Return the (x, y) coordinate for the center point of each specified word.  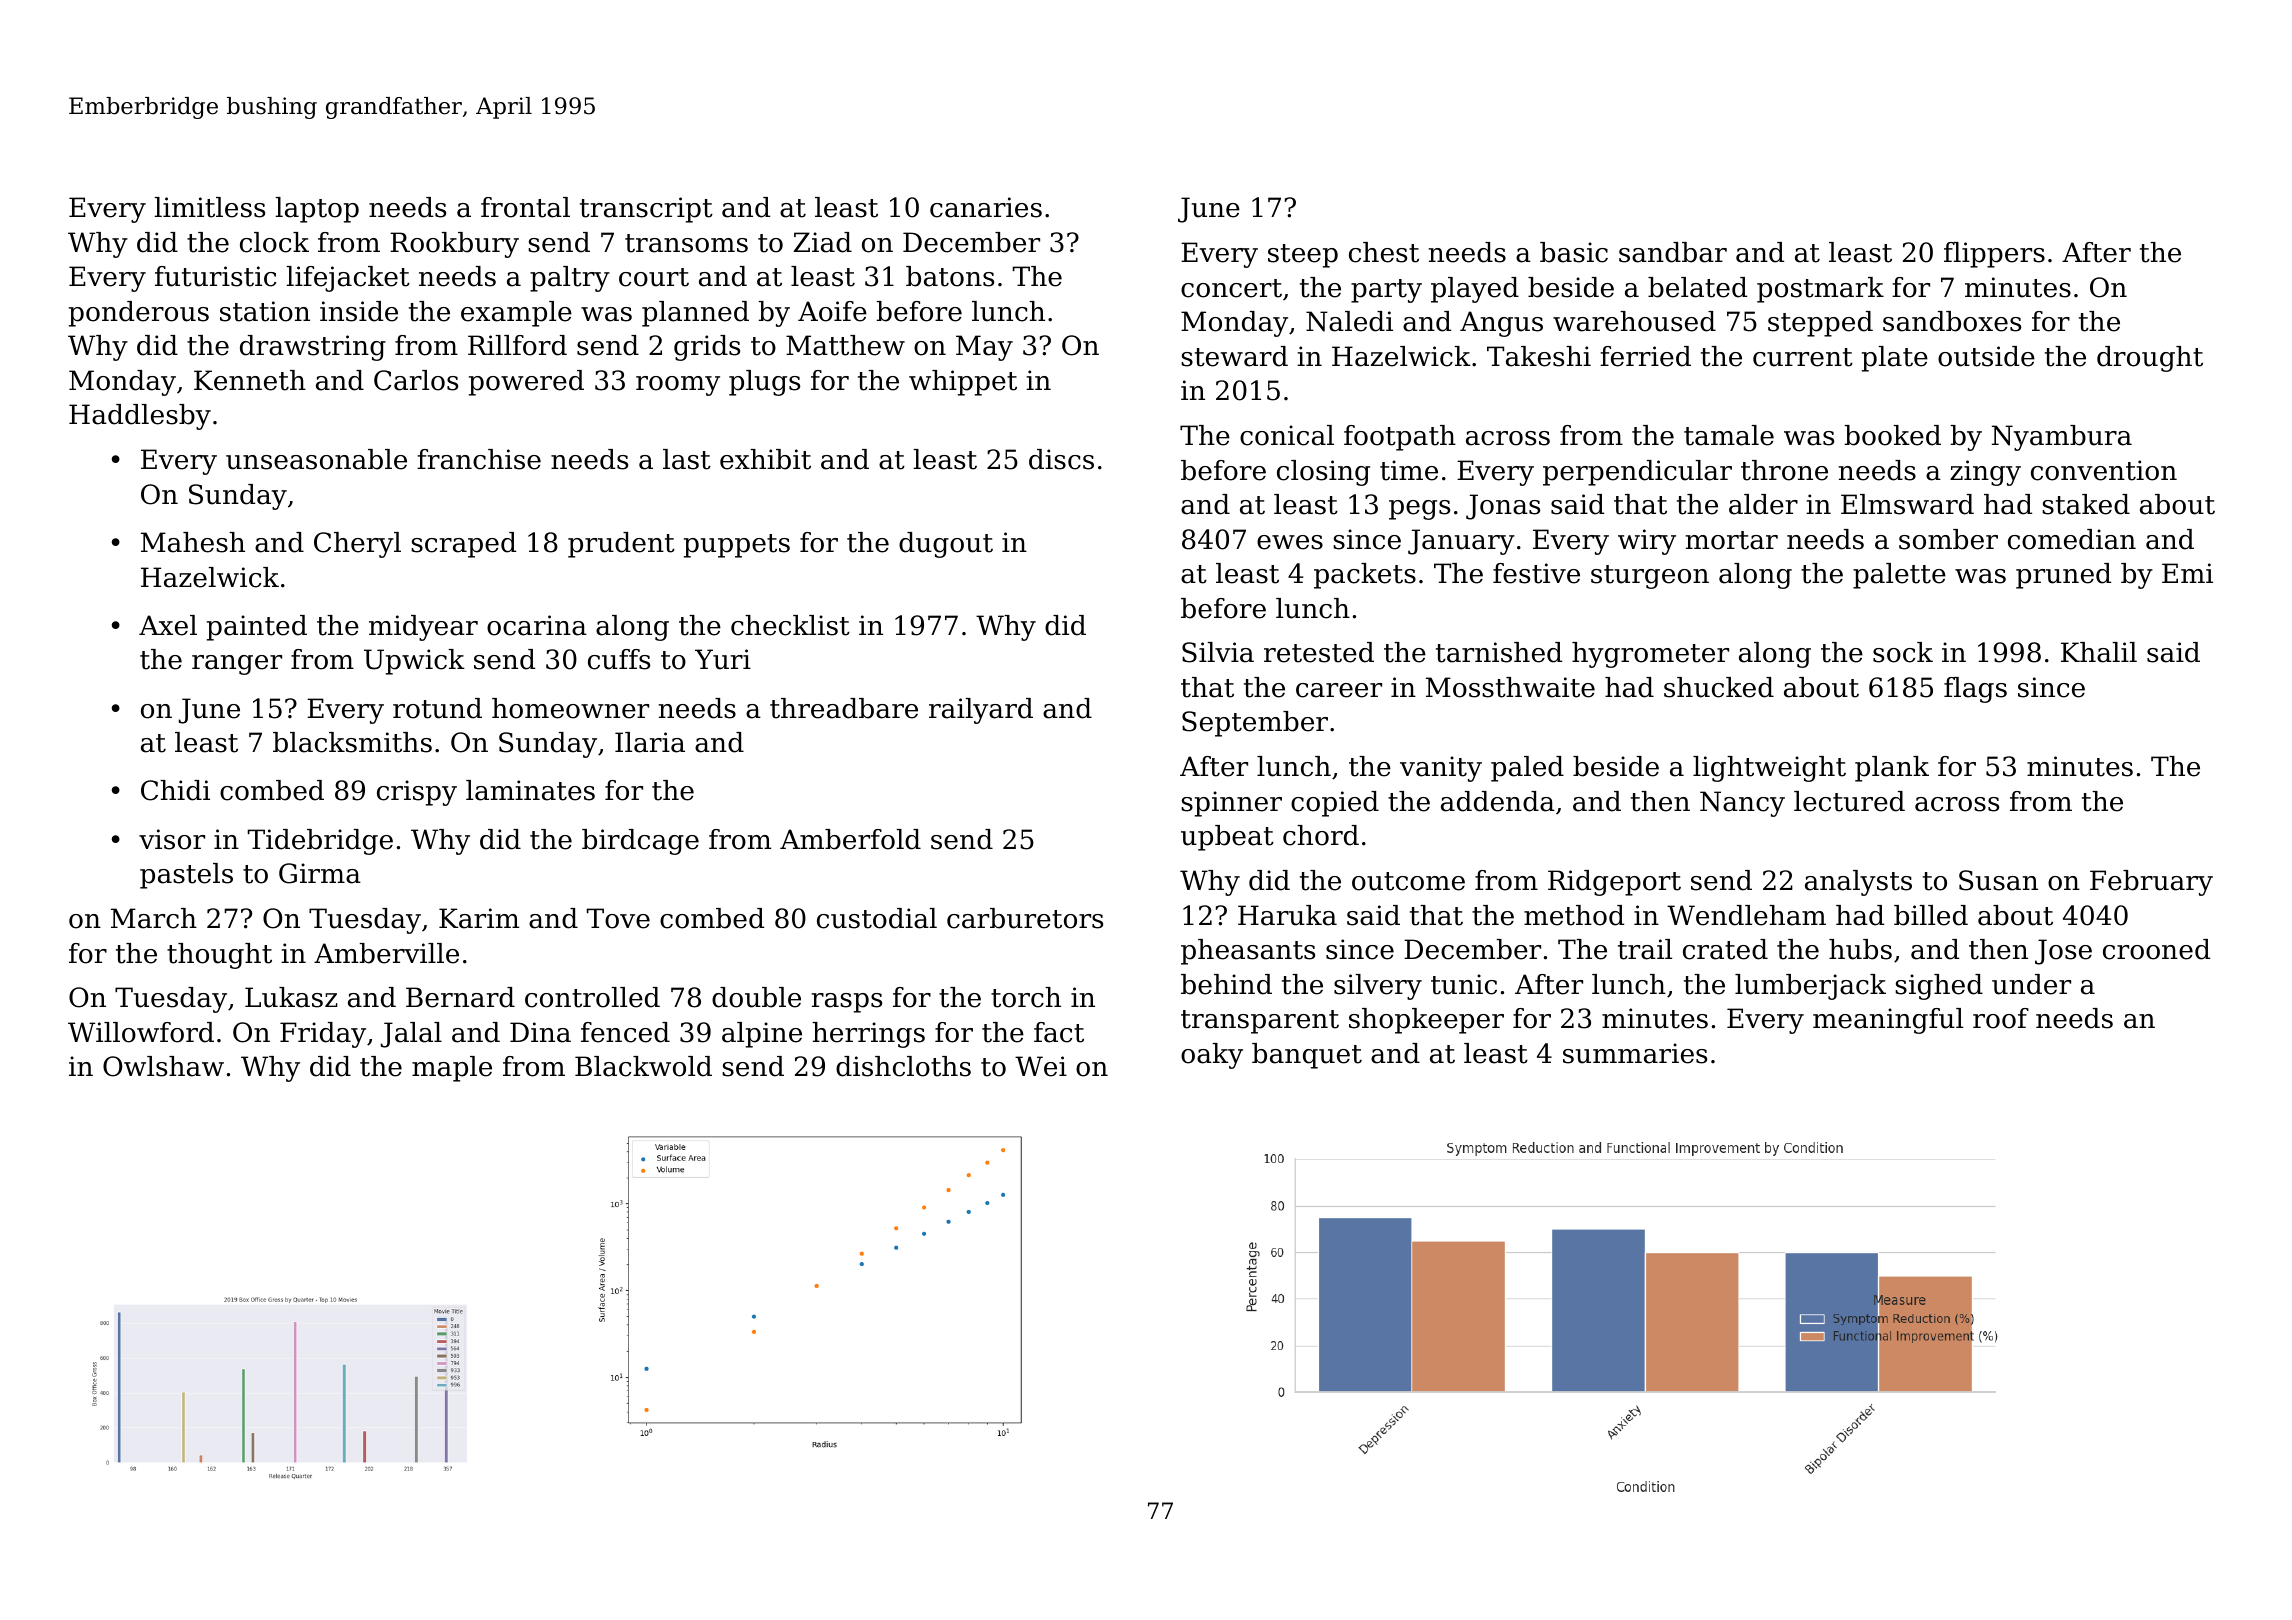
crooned (2156, 949)
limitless (210, 207)
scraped (463, 545)
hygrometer (1650, 655)
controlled (592, 997)
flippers (1994, 255)
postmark (1820, 290)
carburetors (1025, 918)
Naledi (1349, 321)
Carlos (416, 380)
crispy (417, 793)
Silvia (1218, 652)
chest (1384, 252)
